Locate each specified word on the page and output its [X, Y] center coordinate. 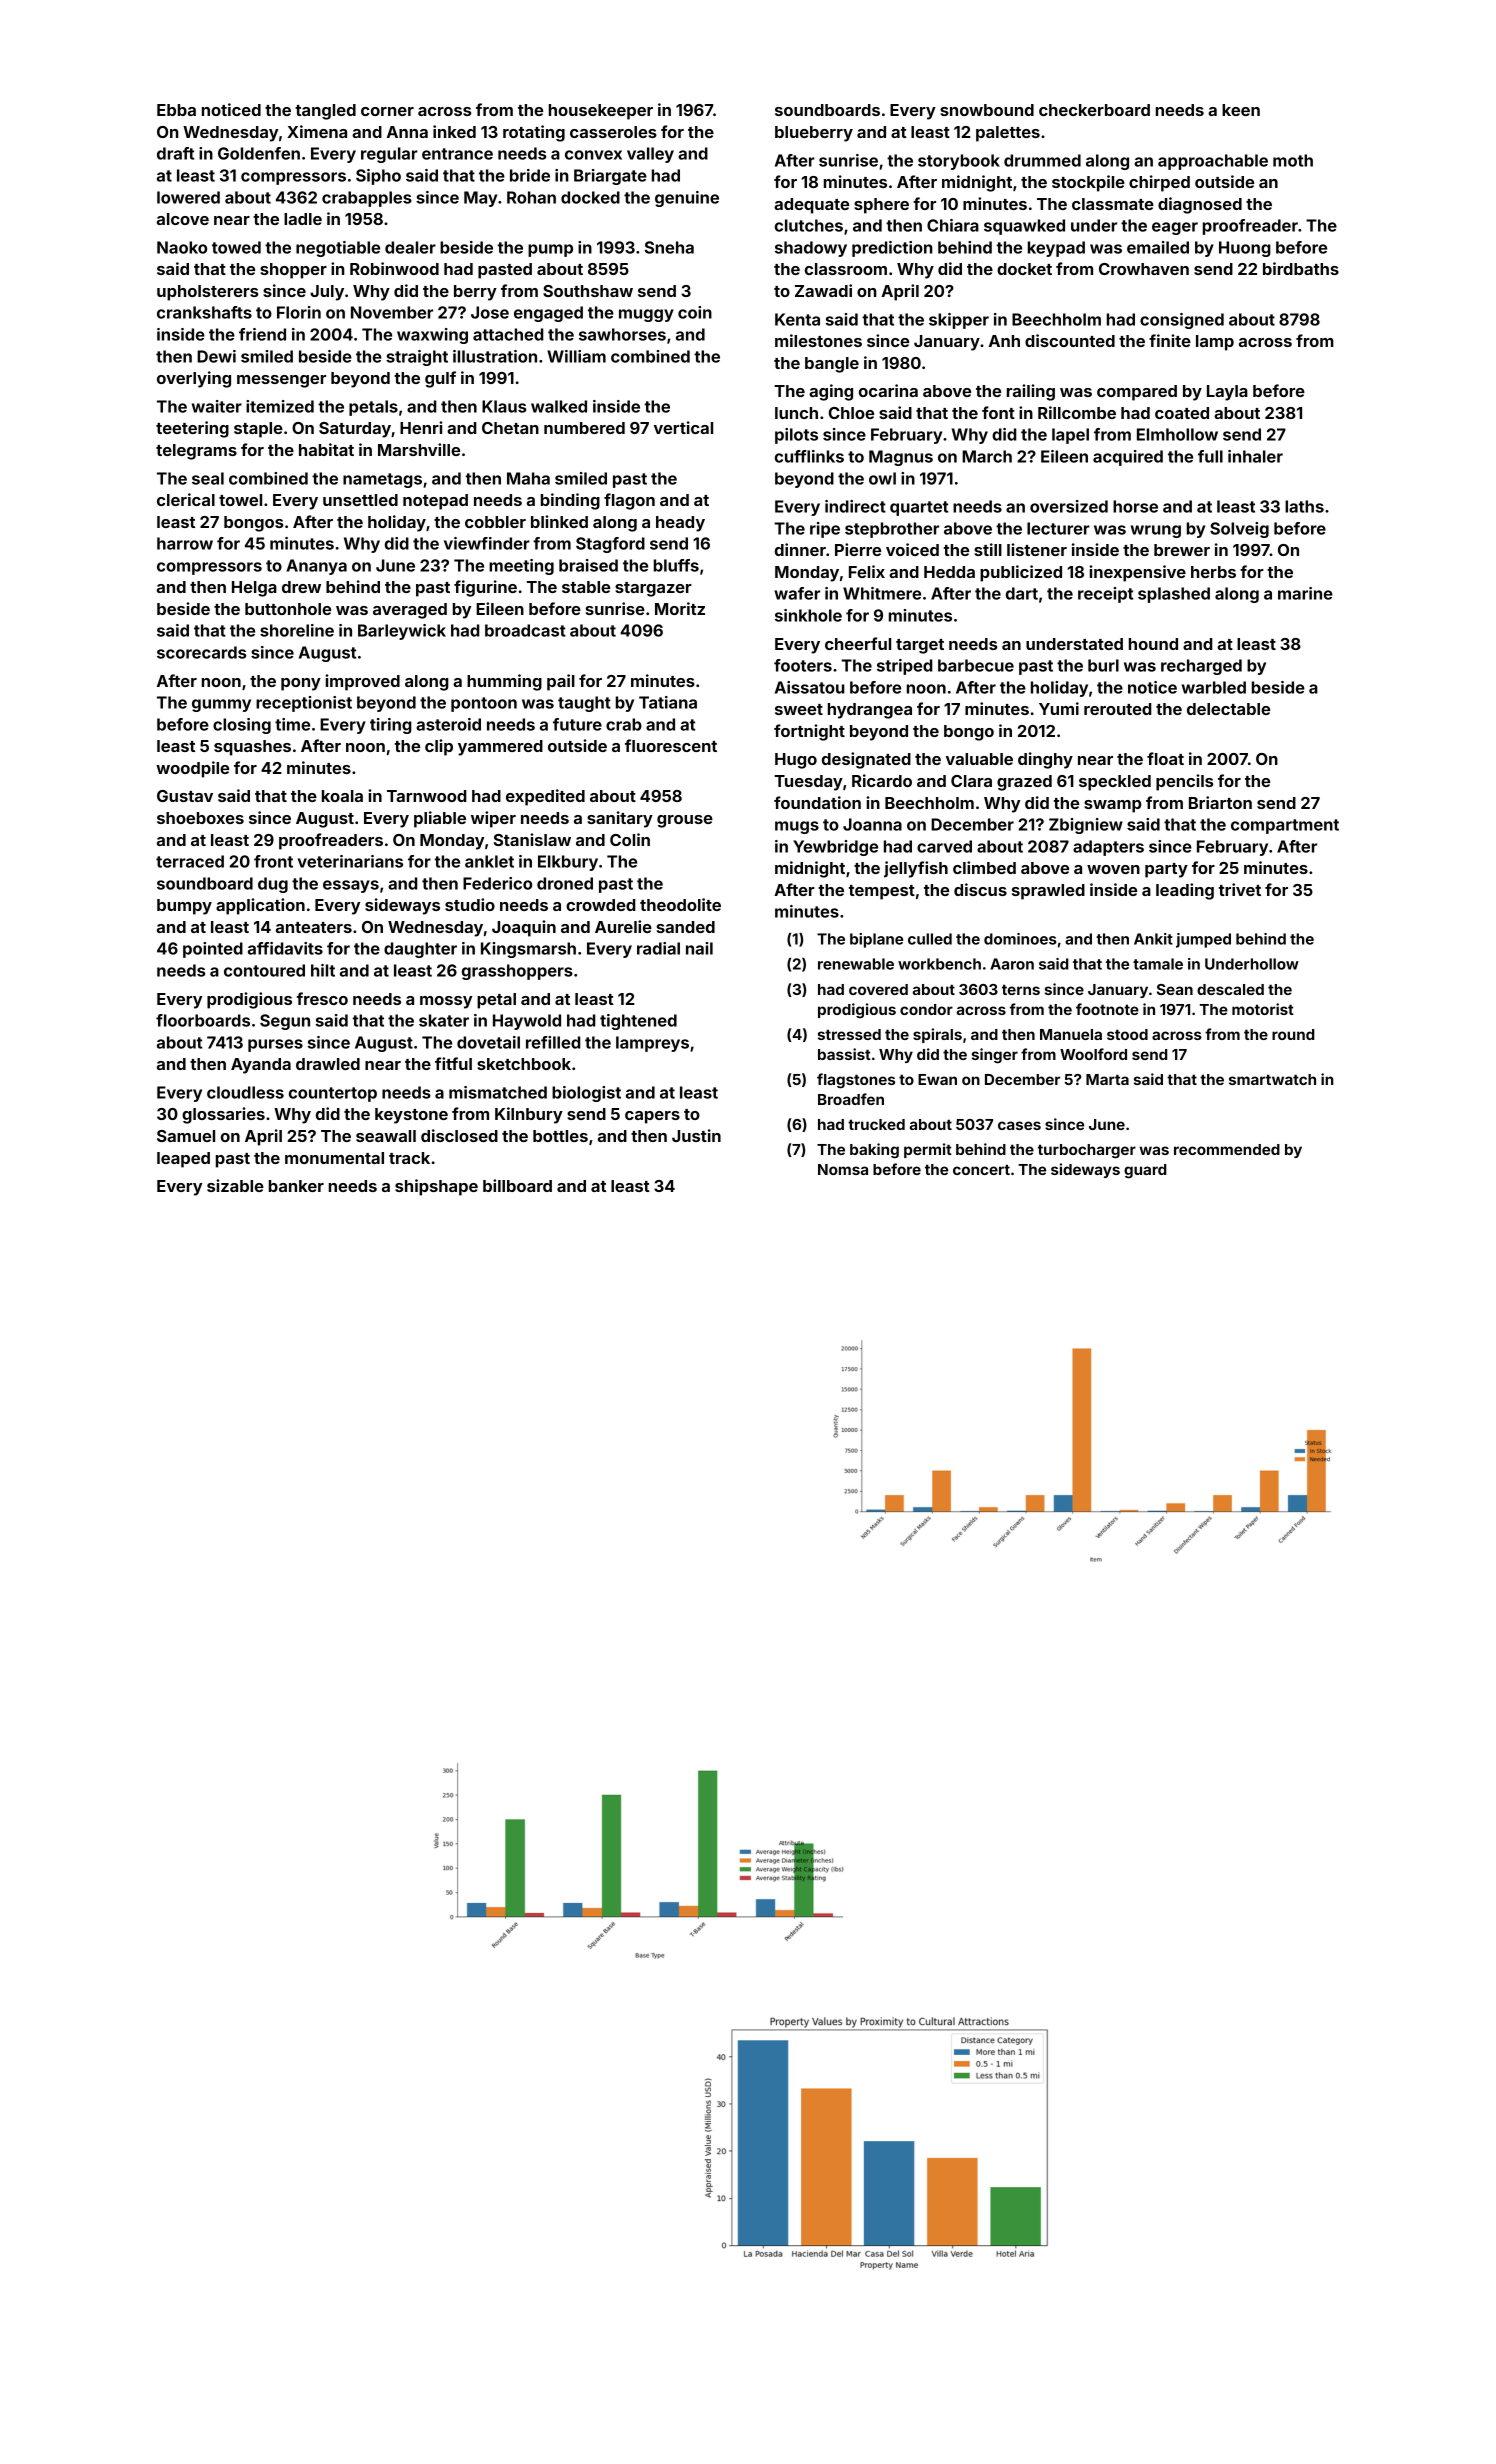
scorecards [201, 652]
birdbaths [1301, 268]
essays [351, 886]
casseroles [613, 132]
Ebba [176, 110]
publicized [1021, 573]
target [920, 646]
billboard [517, 1185]
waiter [217, 406]
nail [699, 948]
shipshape [436, 1187]
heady [680, 524]
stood [1127, 1034]
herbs [1213, 572]
